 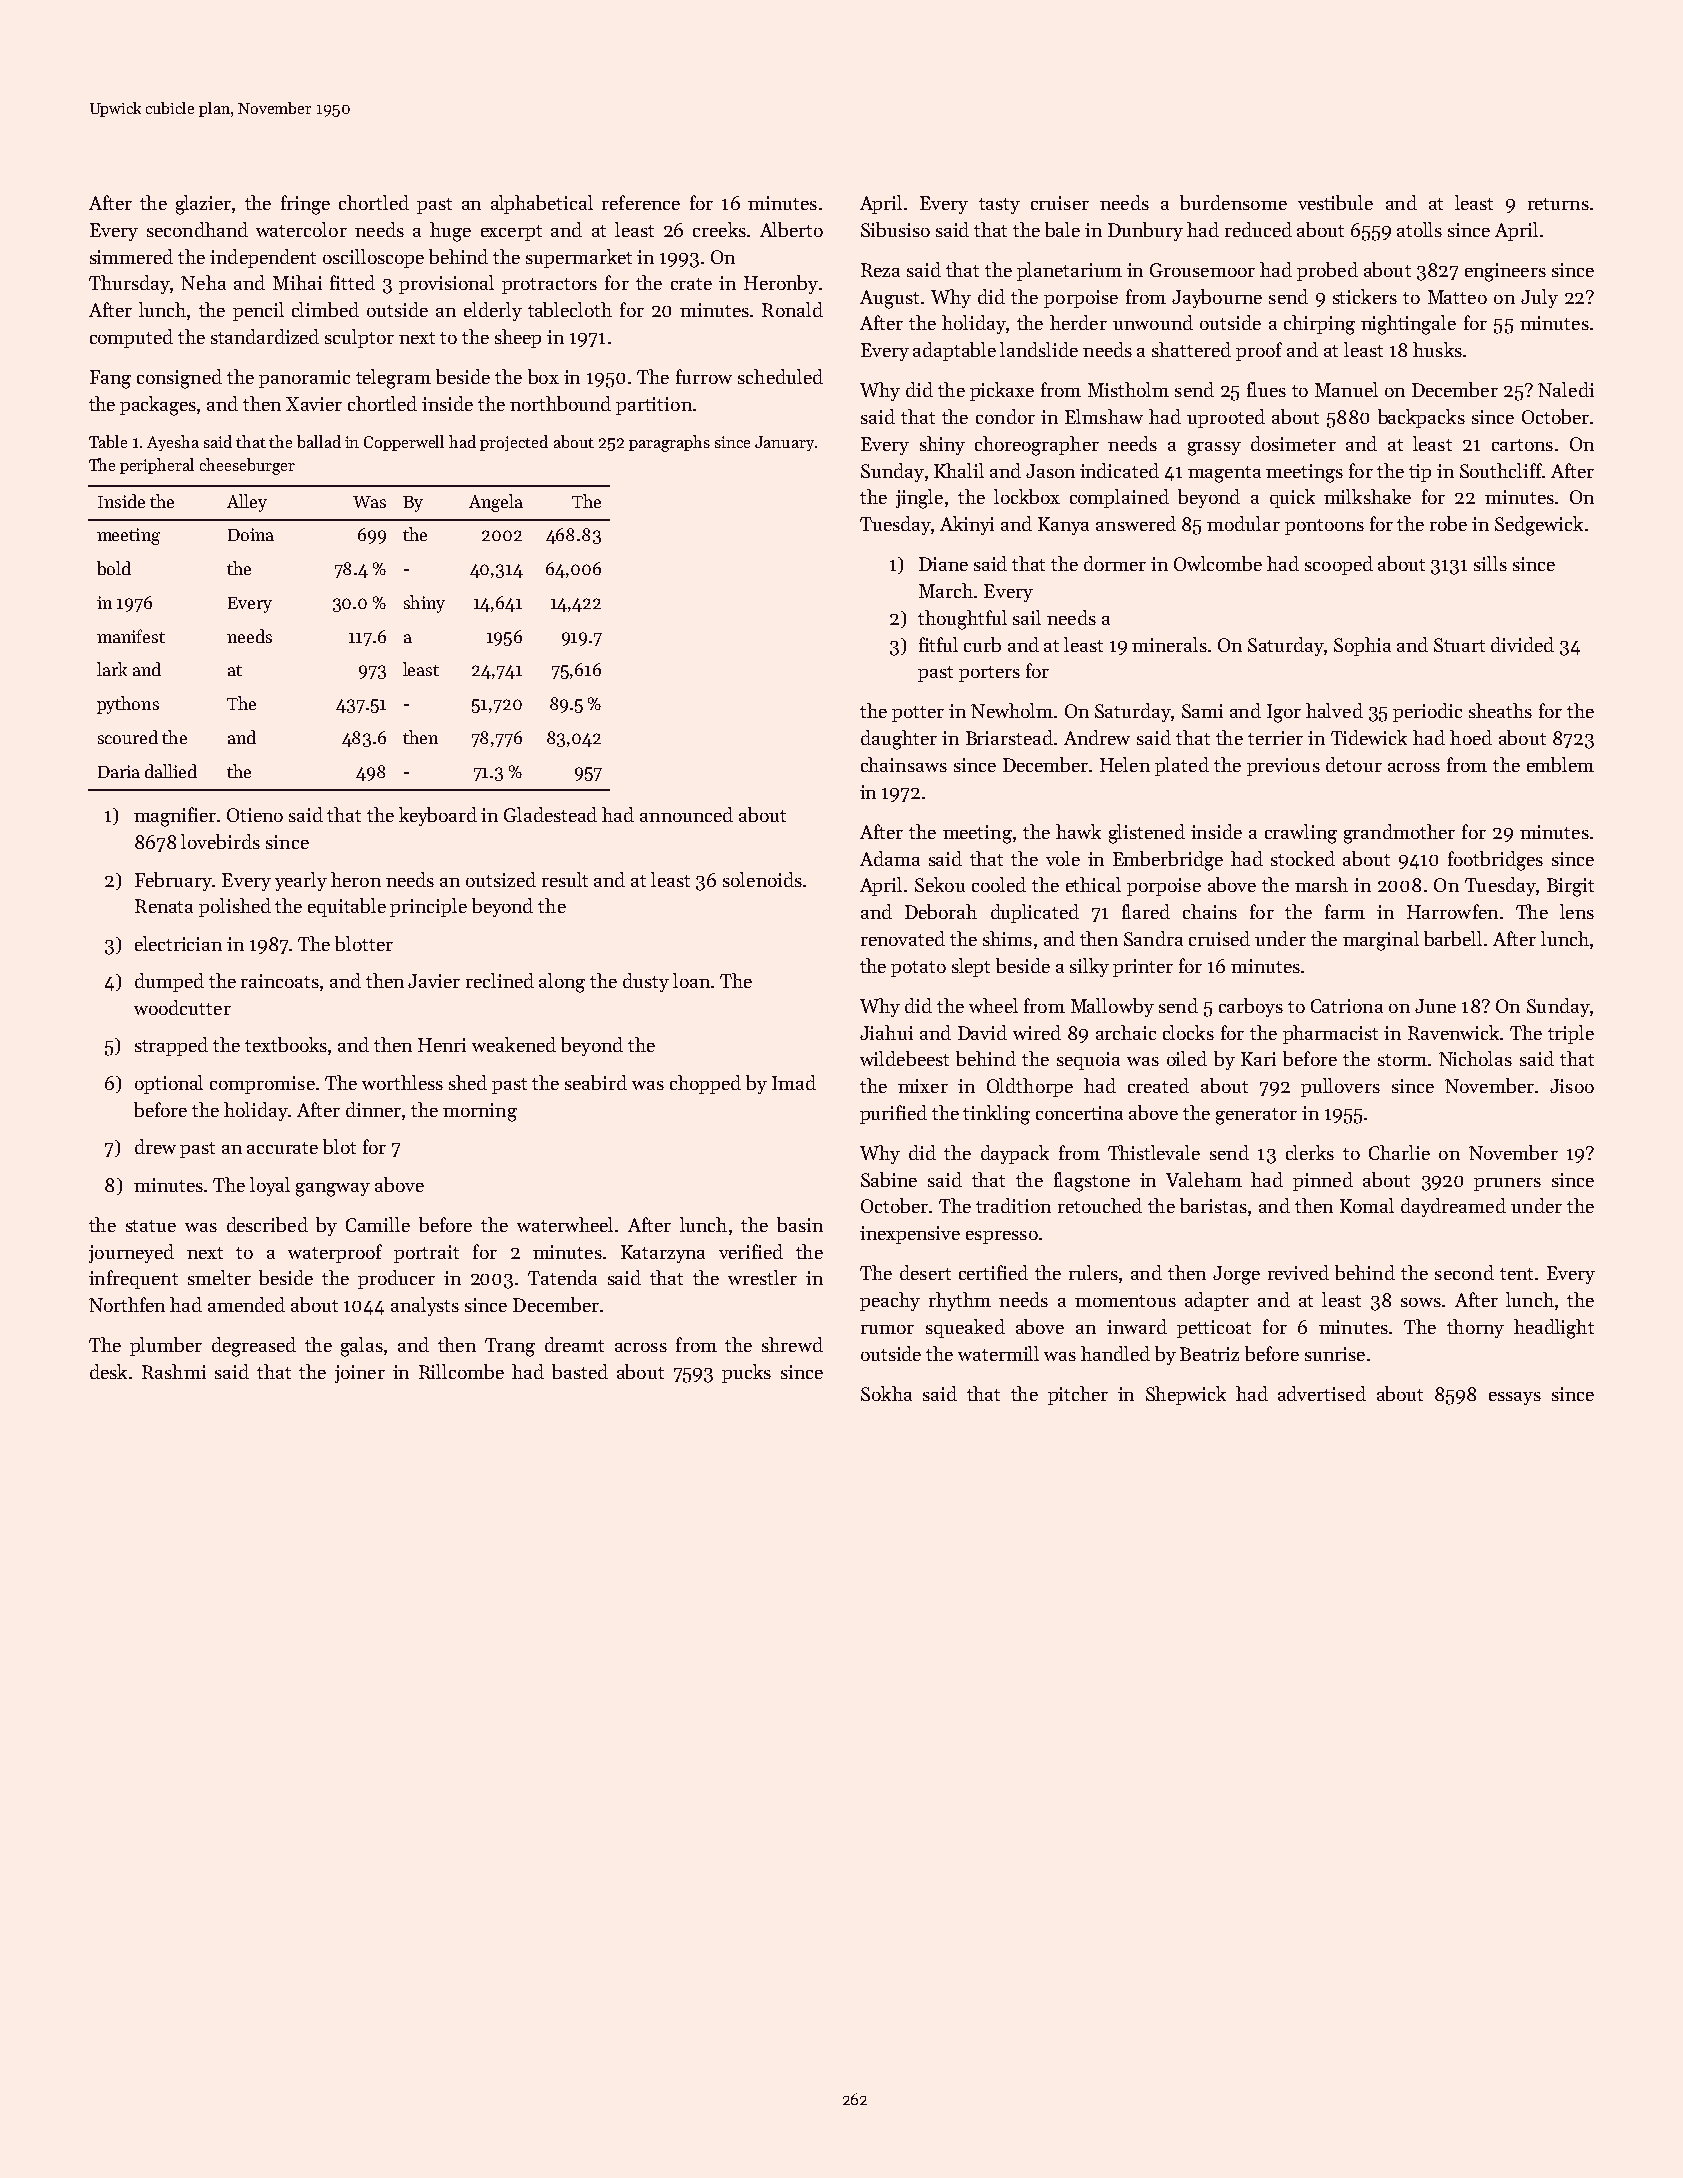 I want to click on Alley, so click(x=247, y=503).
